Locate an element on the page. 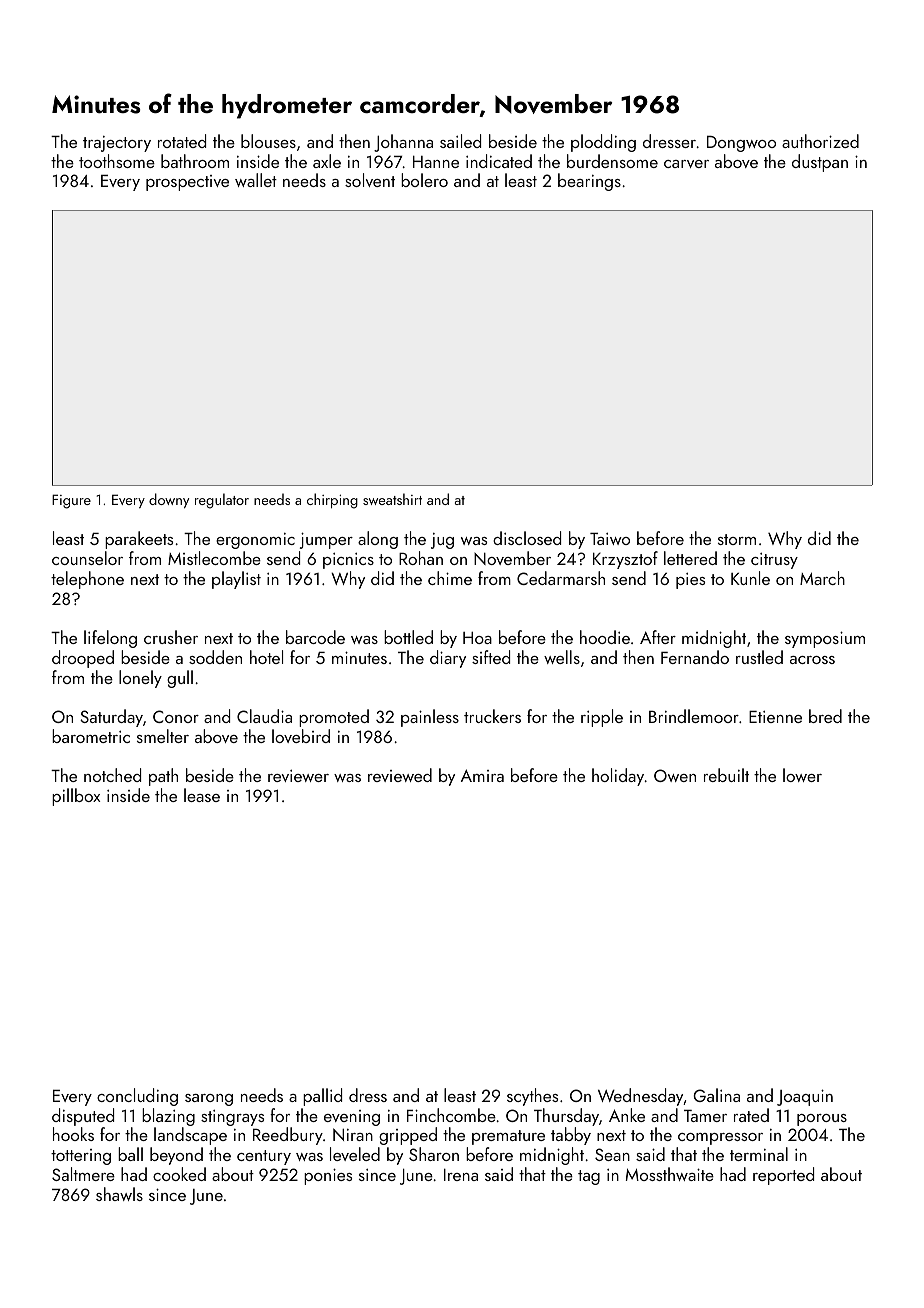 This image has width=924, height=1308. Kunle is located at coordinates (750, 578).
